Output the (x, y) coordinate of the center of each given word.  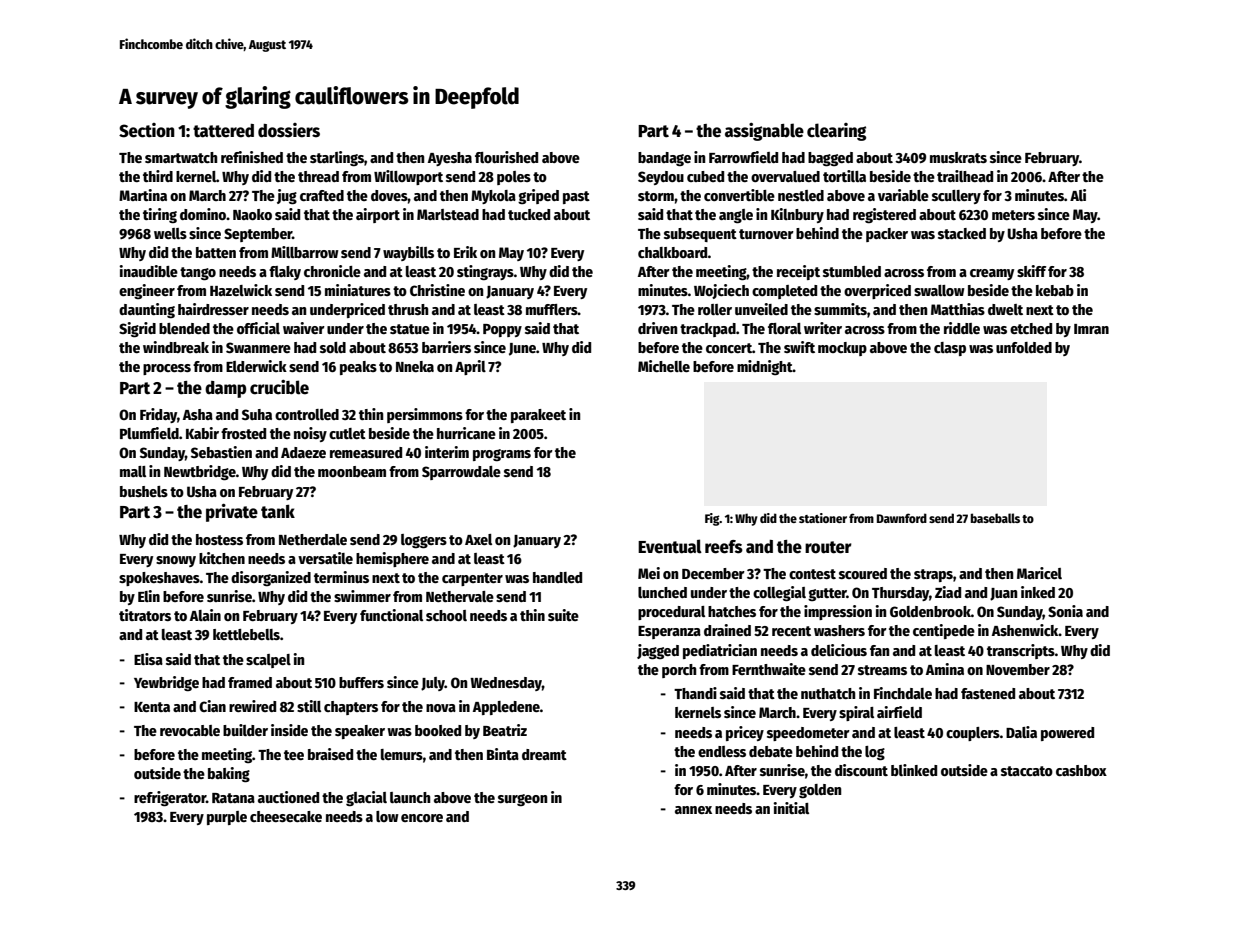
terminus (341, 577)
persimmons (425, 415)
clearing (836, 132)
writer (823, 328)
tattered (223, 131)
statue (410, 329)
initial (791, 808)
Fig (712, 519)
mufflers (552, 309)
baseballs (995, 518)
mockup (842, 349)
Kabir (202, 433)
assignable (764, 132)
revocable (190, 730)
